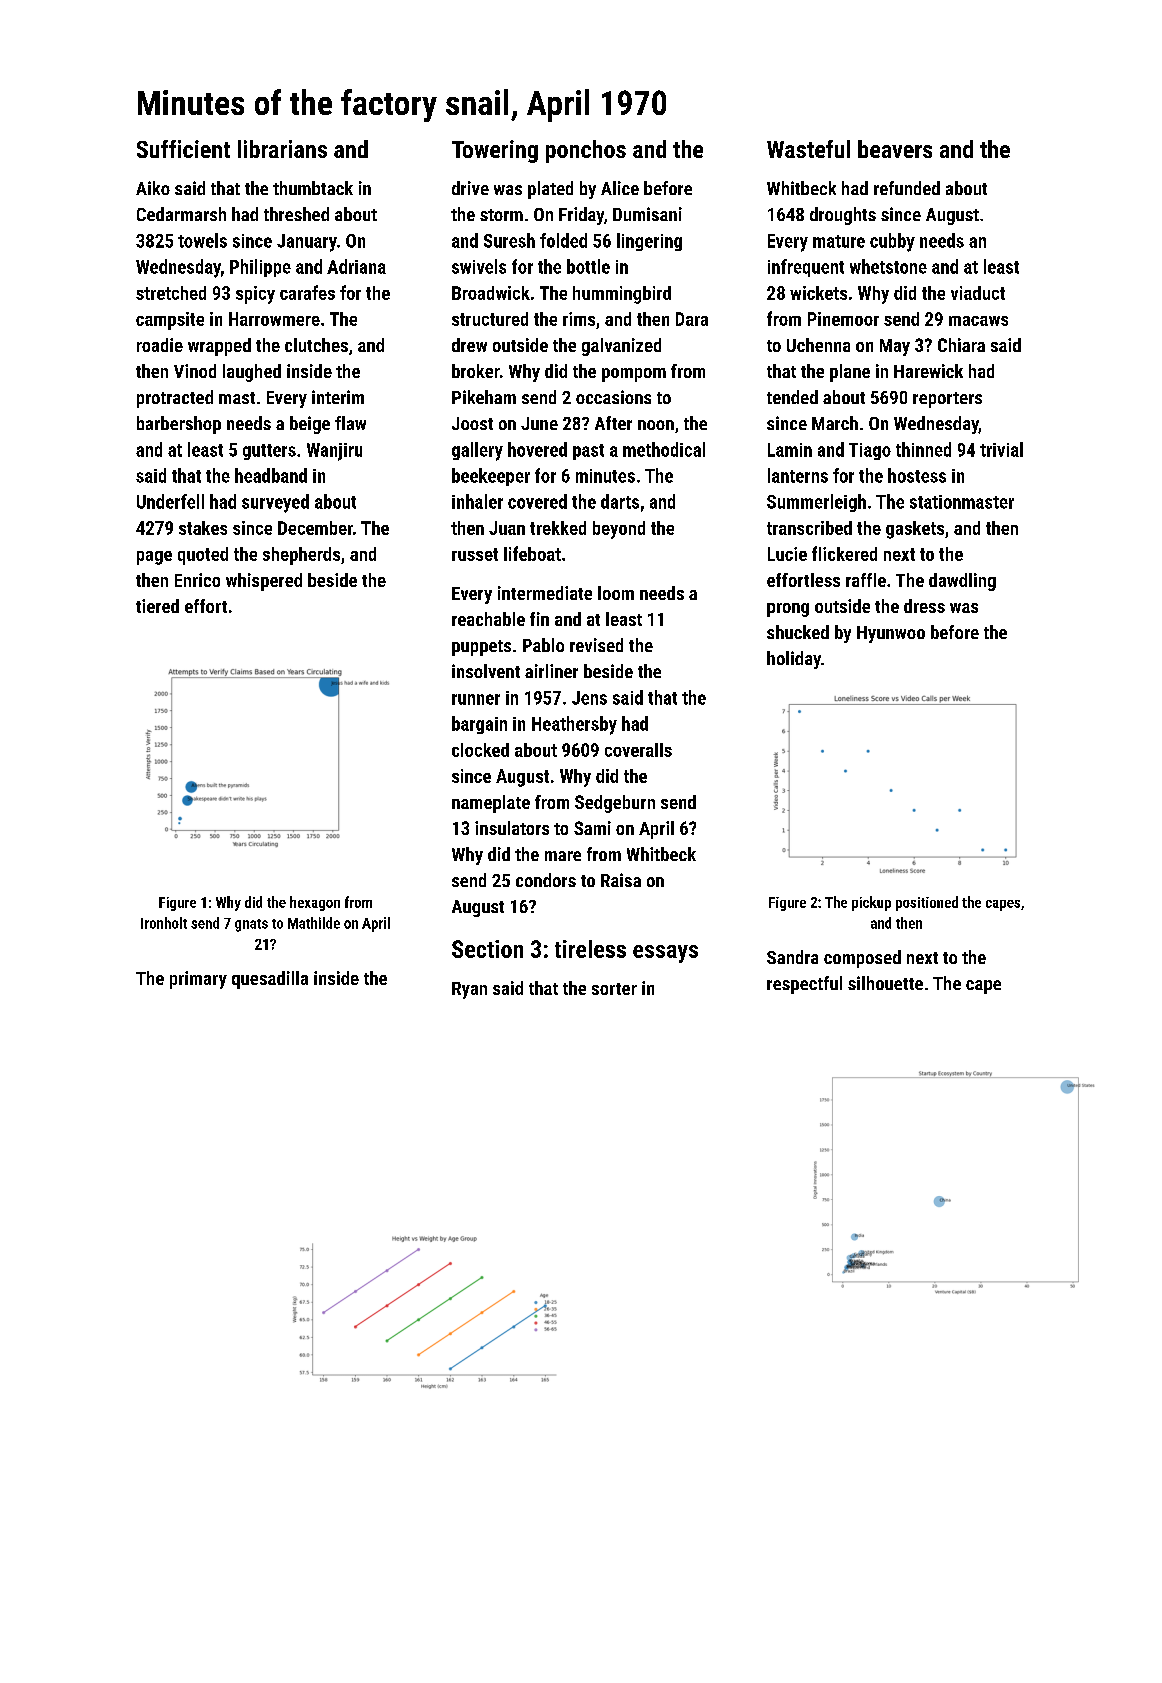  Describe the element at coordinates (264, 582) in the screenshot. I see `whispered` at that location.
